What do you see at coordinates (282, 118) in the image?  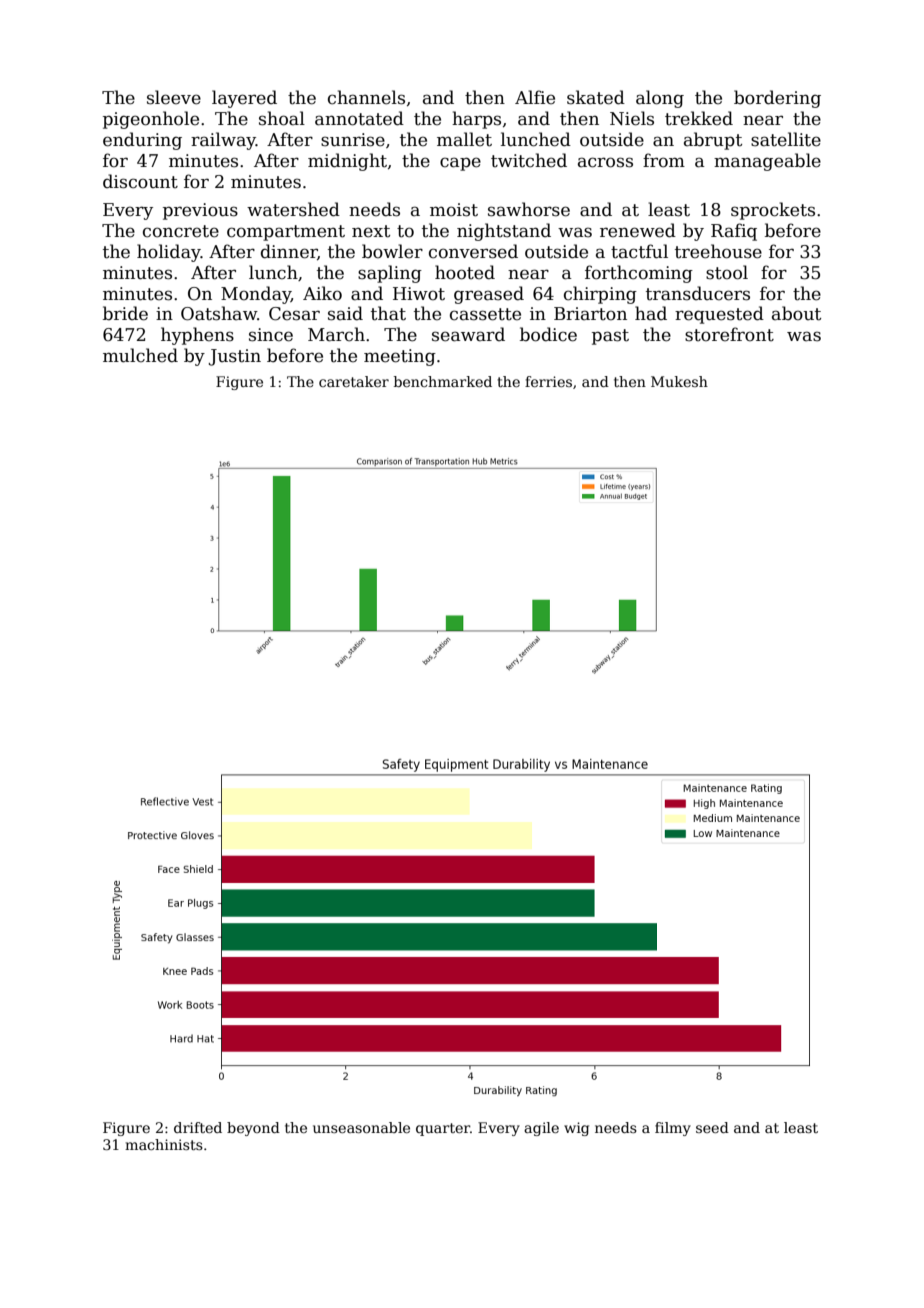 I see `shoal` at bounding box center [282, 118].
